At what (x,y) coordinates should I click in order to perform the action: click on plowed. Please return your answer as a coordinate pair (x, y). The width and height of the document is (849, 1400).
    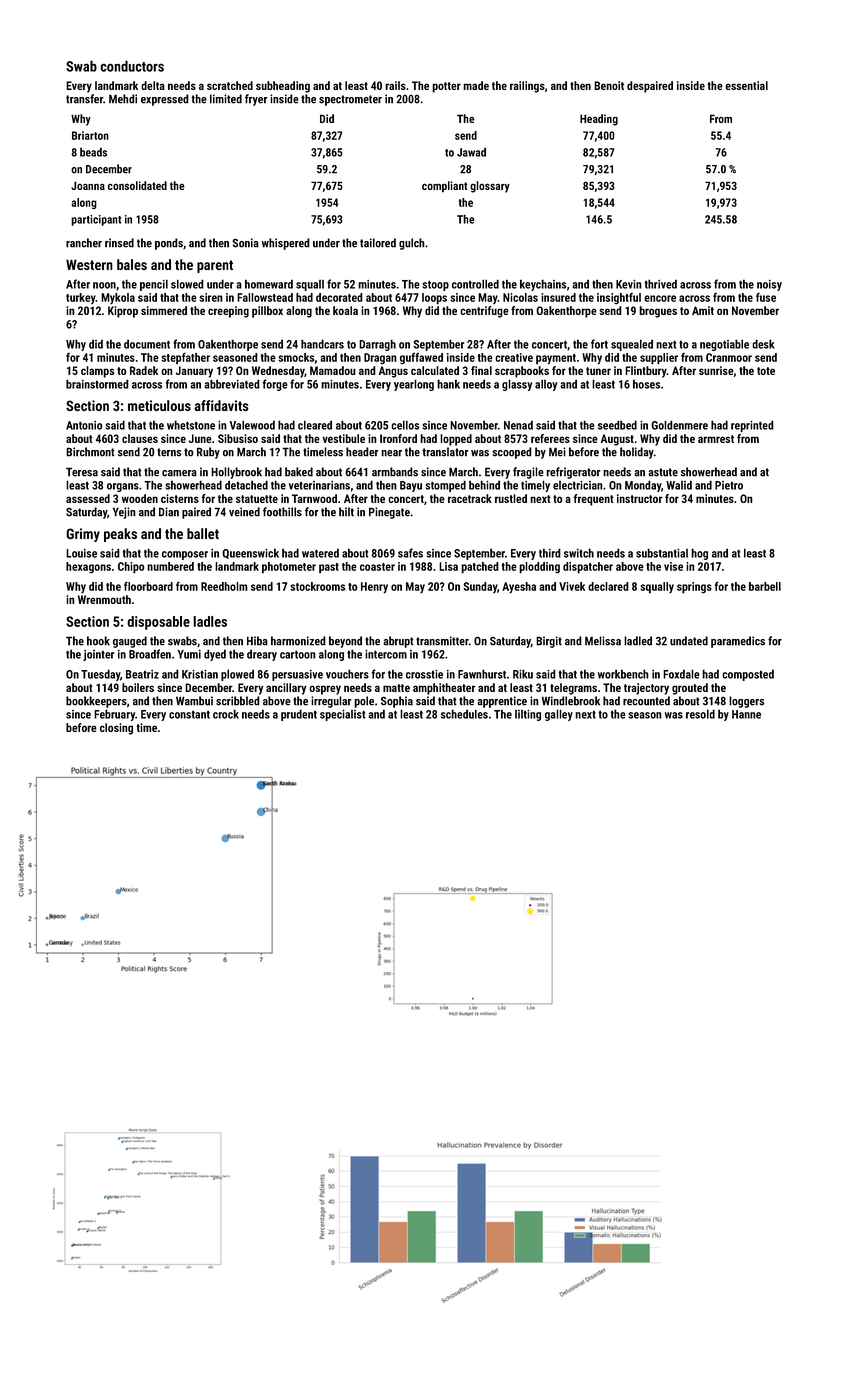
    Looking at the image, I should click on (237, 675).
